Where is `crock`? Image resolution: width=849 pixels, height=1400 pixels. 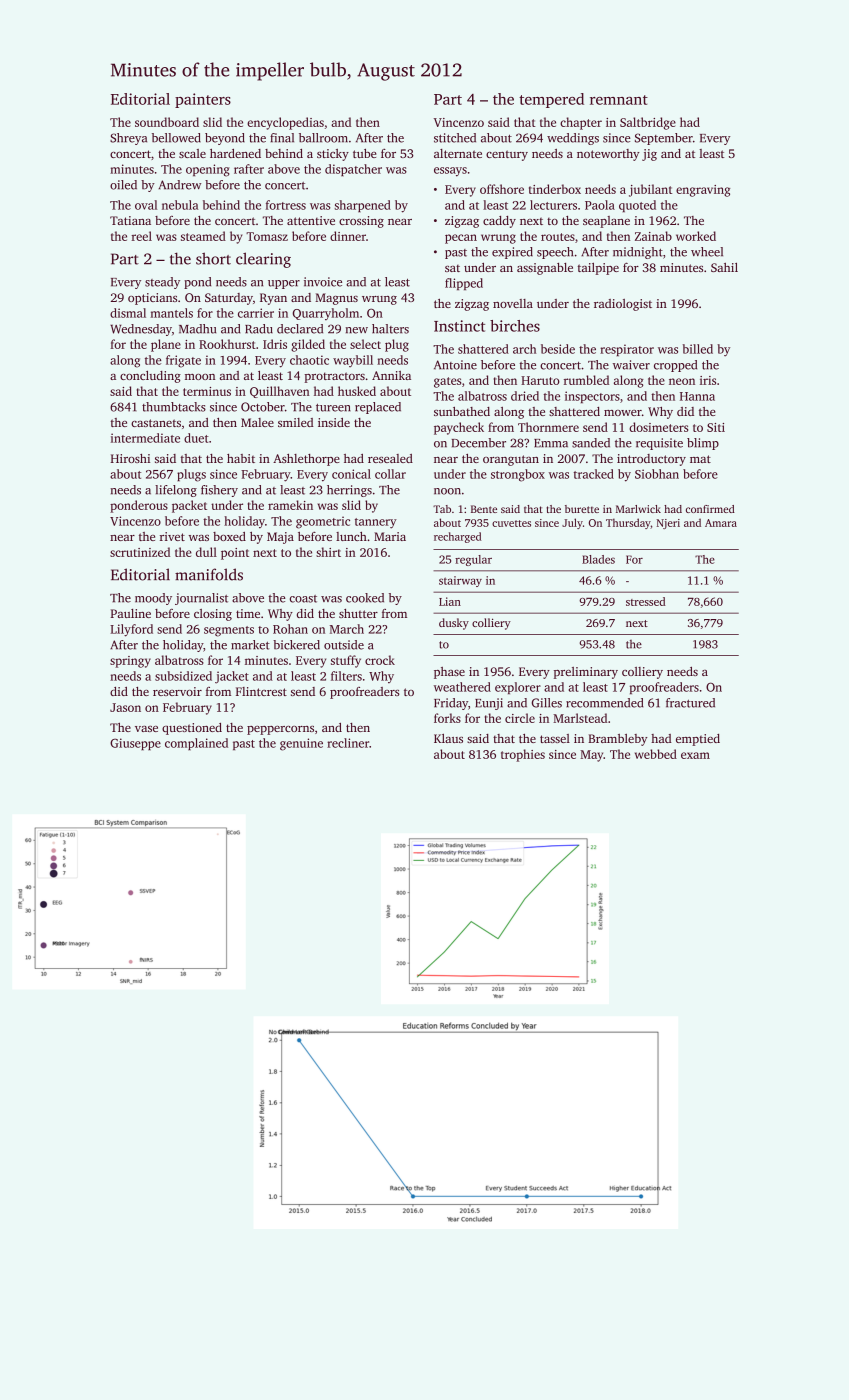
crock is located at coordinates (380, 660).
